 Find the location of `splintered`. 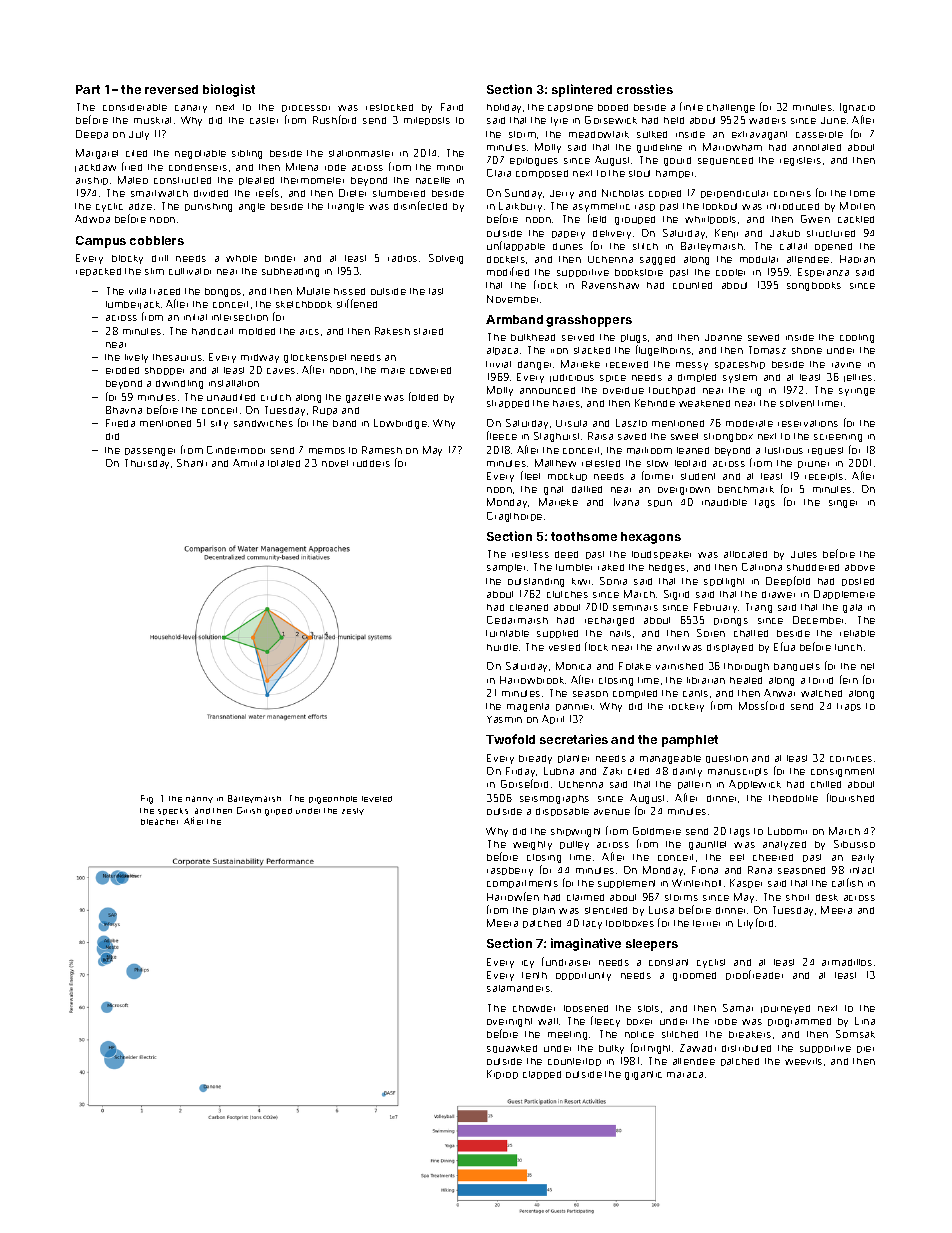

splintered is located at coordinates (582, 90).
